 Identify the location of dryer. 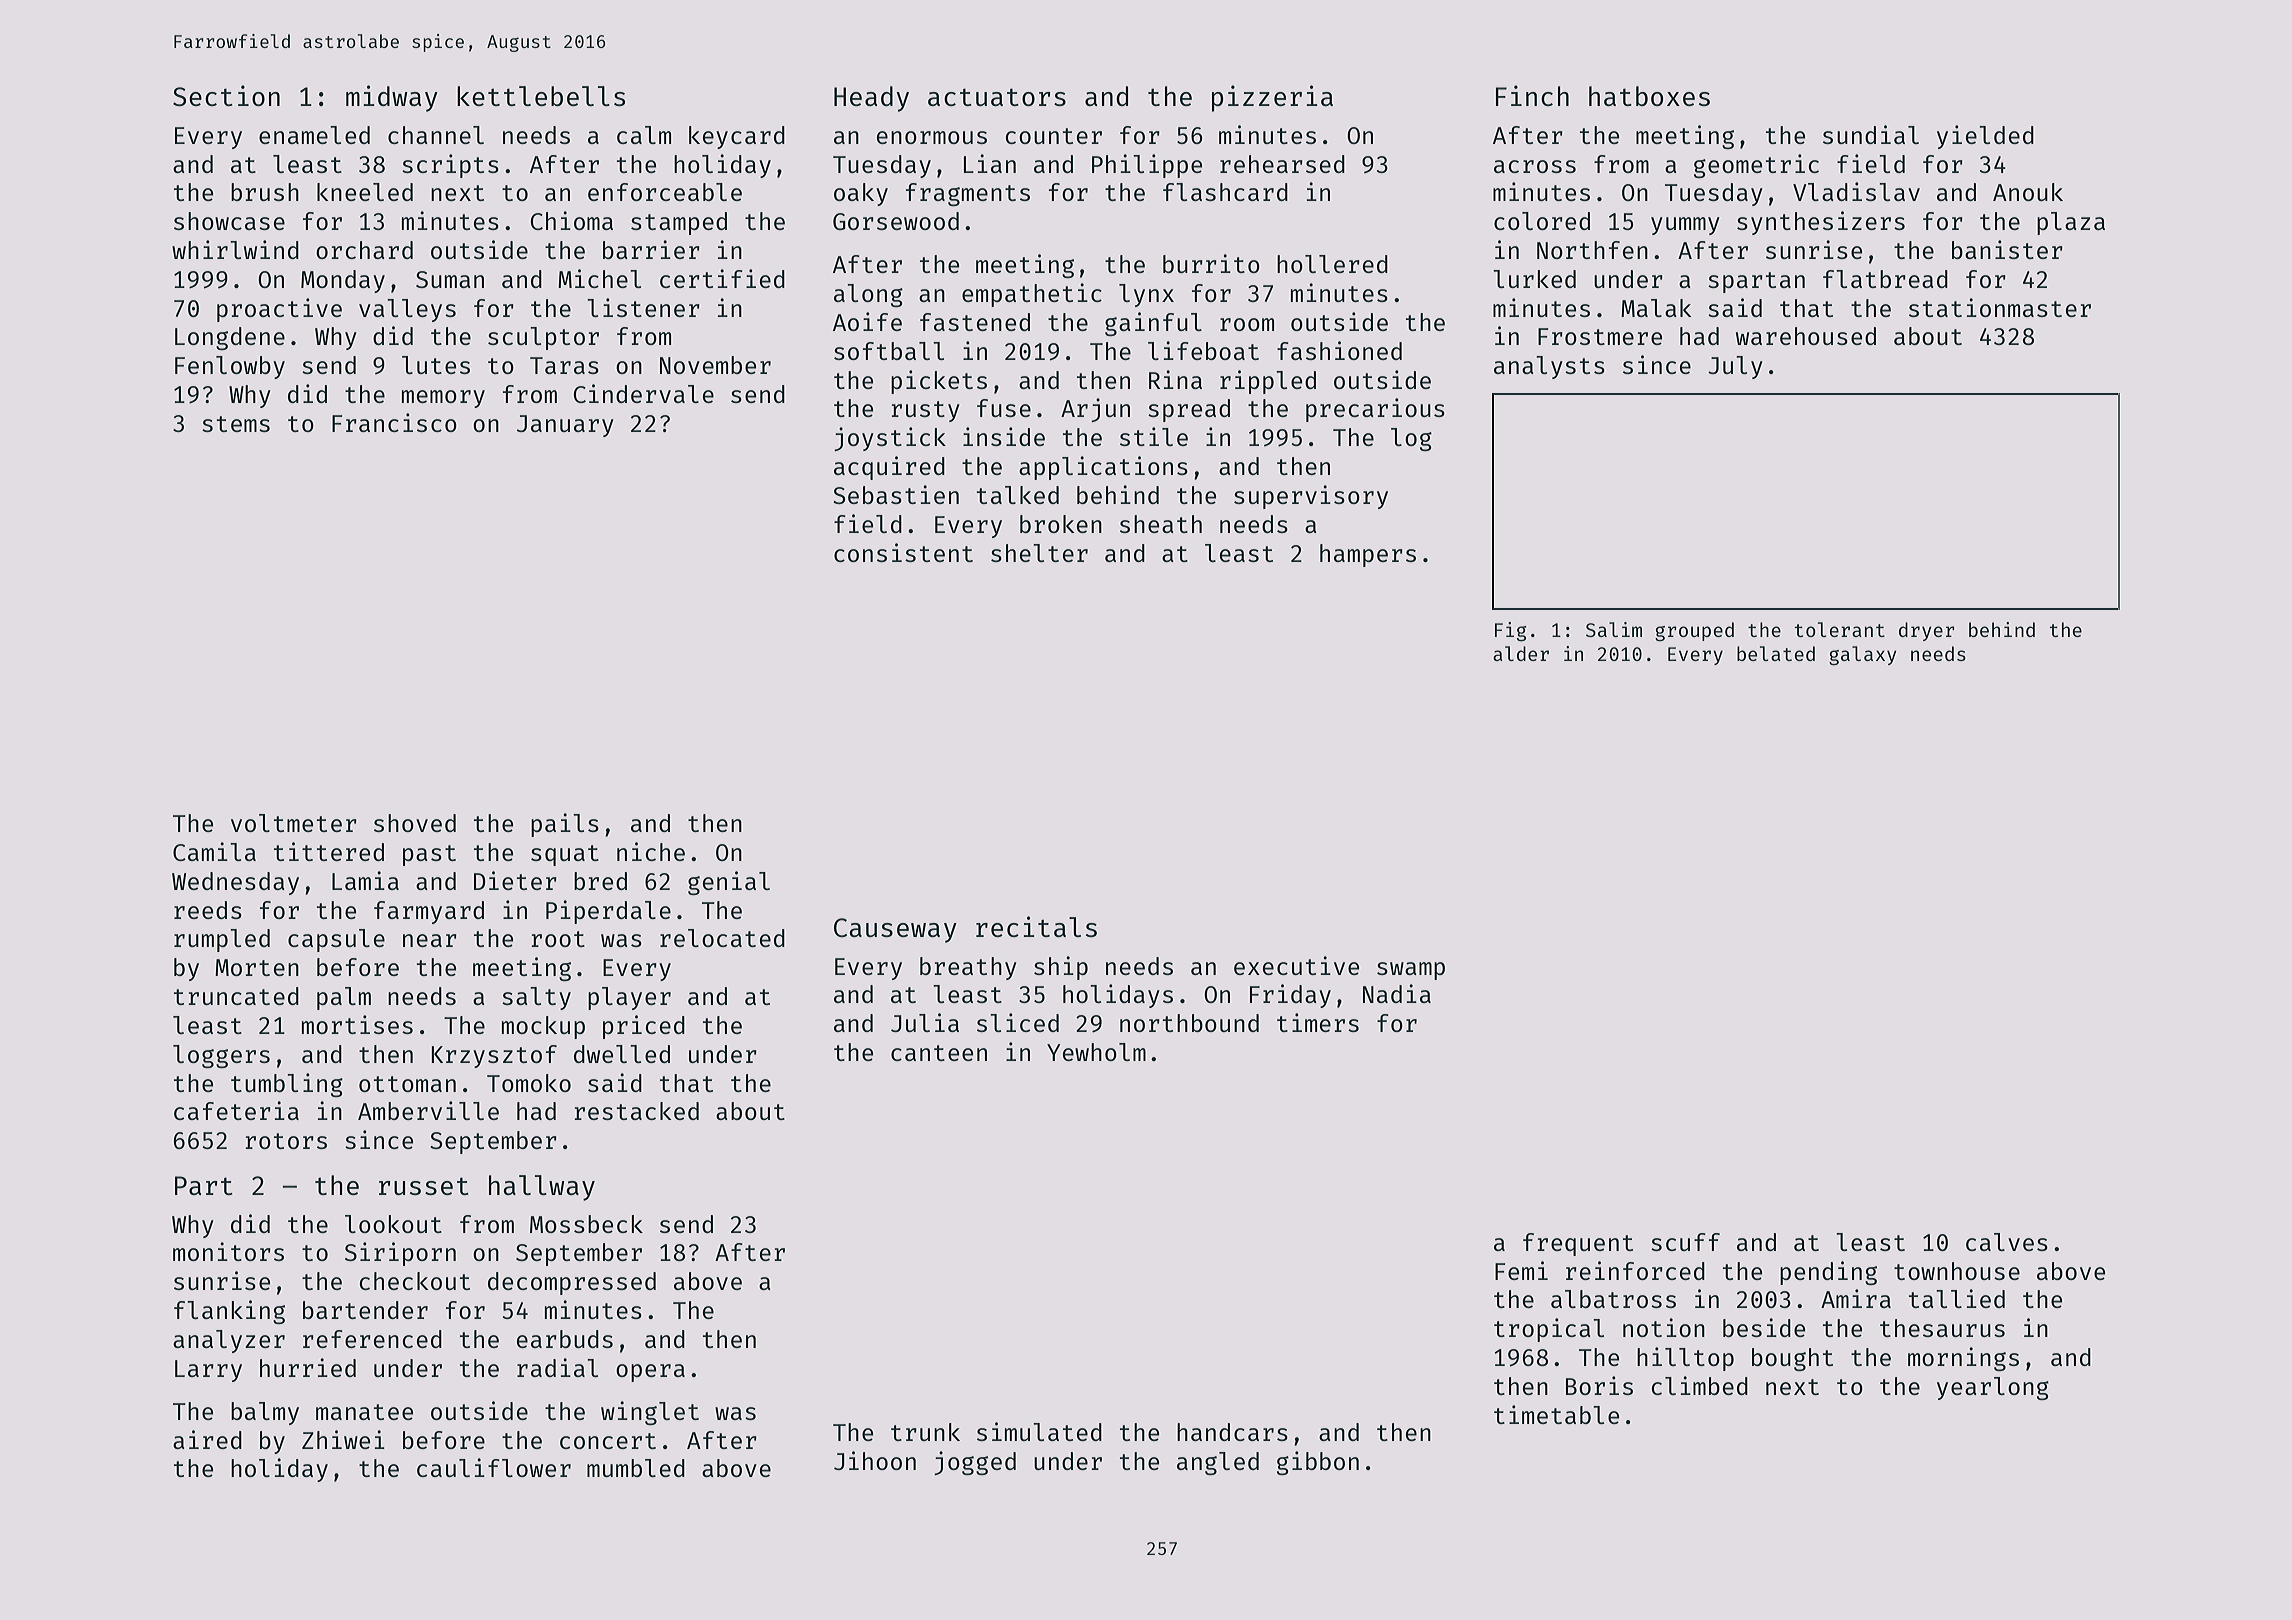
(1927, 631).
